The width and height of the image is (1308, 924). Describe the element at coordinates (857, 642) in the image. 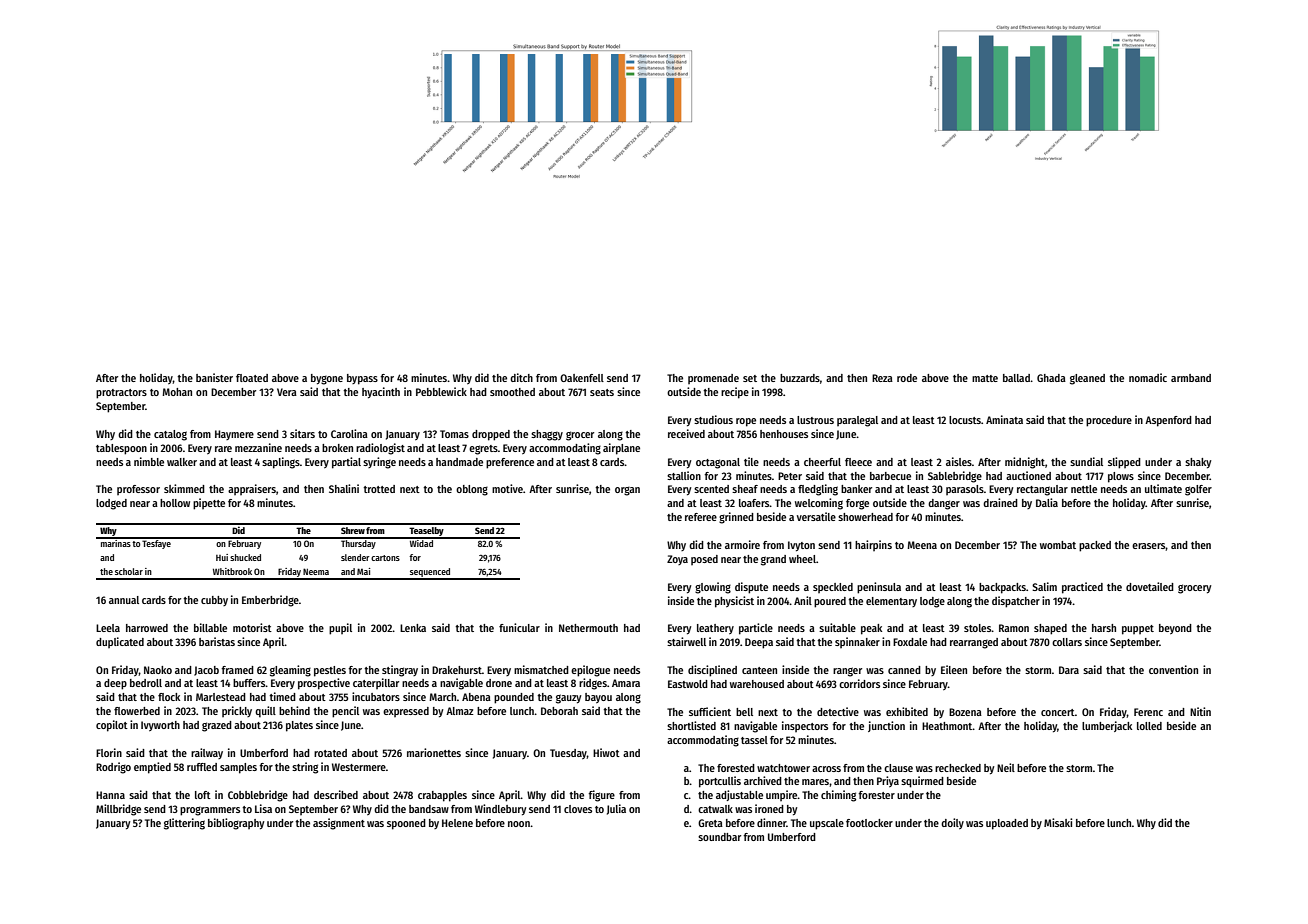

I see `spinnaker` at that location.
